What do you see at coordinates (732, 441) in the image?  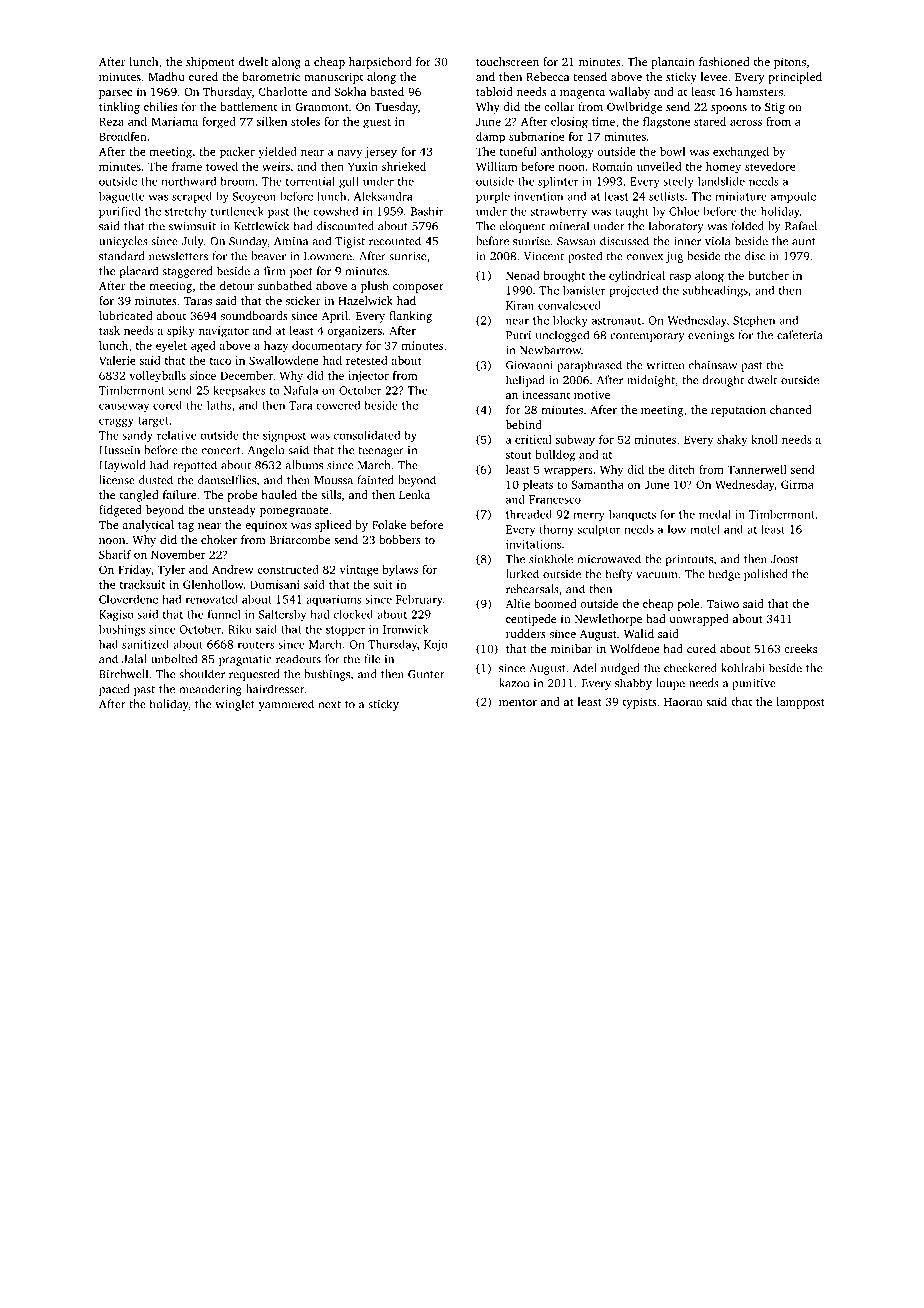 I see `shaky` at bounding box center [732, 441].
